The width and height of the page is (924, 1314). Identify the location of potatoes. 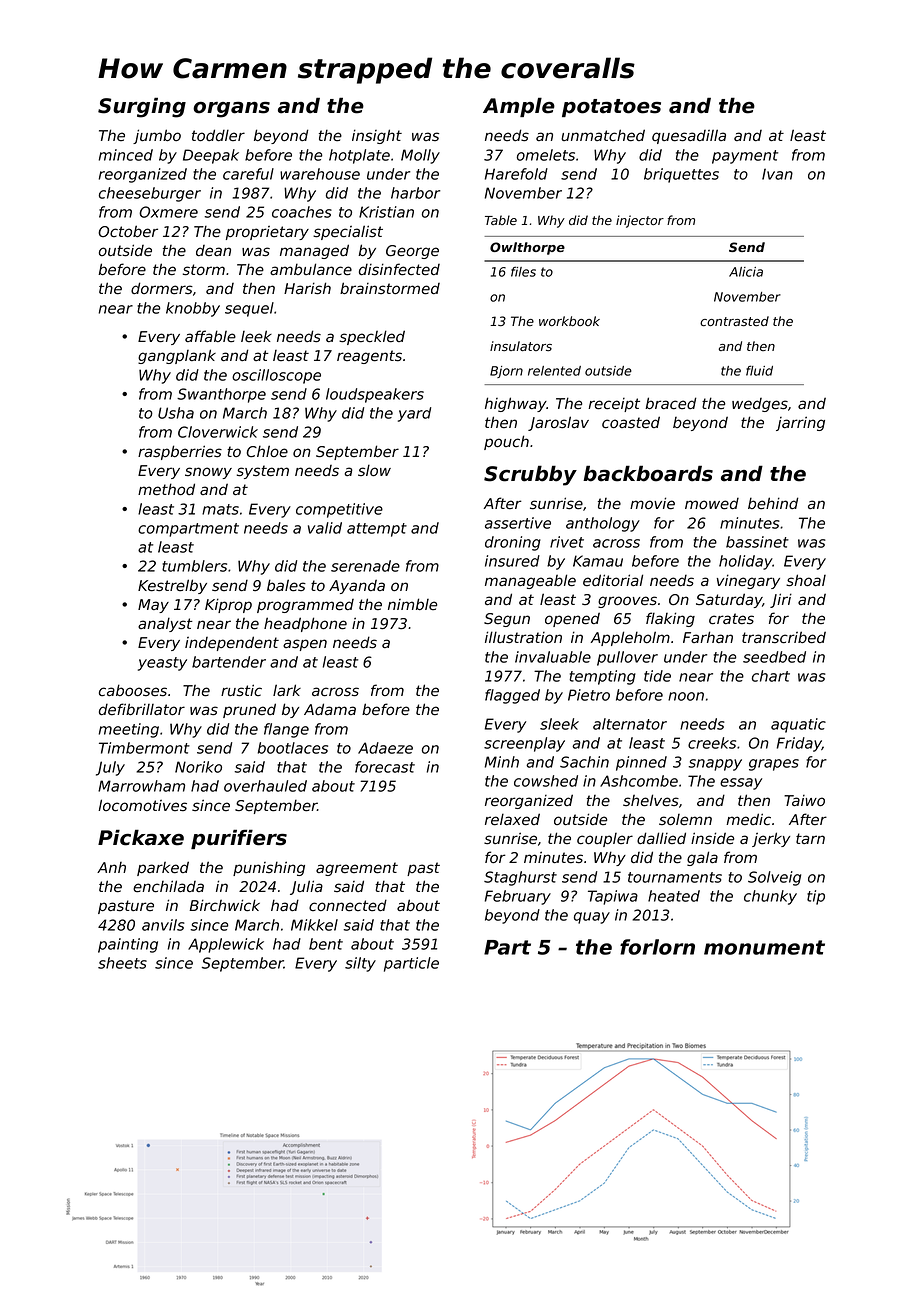
(611, 108).
